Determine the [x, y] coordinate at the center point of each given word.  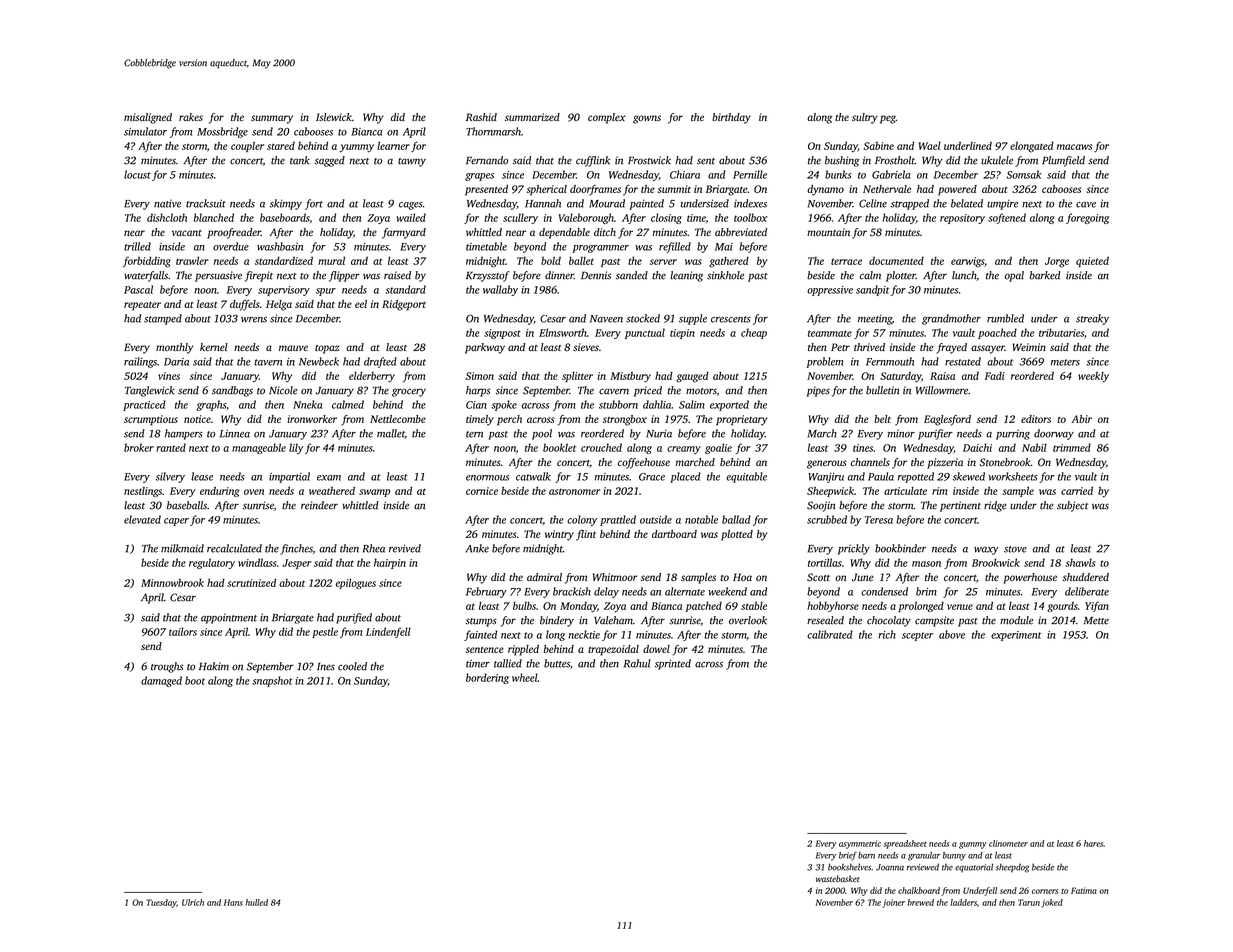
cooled [352, 666]
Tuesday [161, 903]
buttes [557, 663]
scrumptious [151, 420]
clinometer [1008, 843]
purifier [935, 434]
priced [648, 391]
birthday [731, 118]
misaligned [148, 118]
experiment [1016, 636]
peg [888, 119]
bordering [487, 678]
